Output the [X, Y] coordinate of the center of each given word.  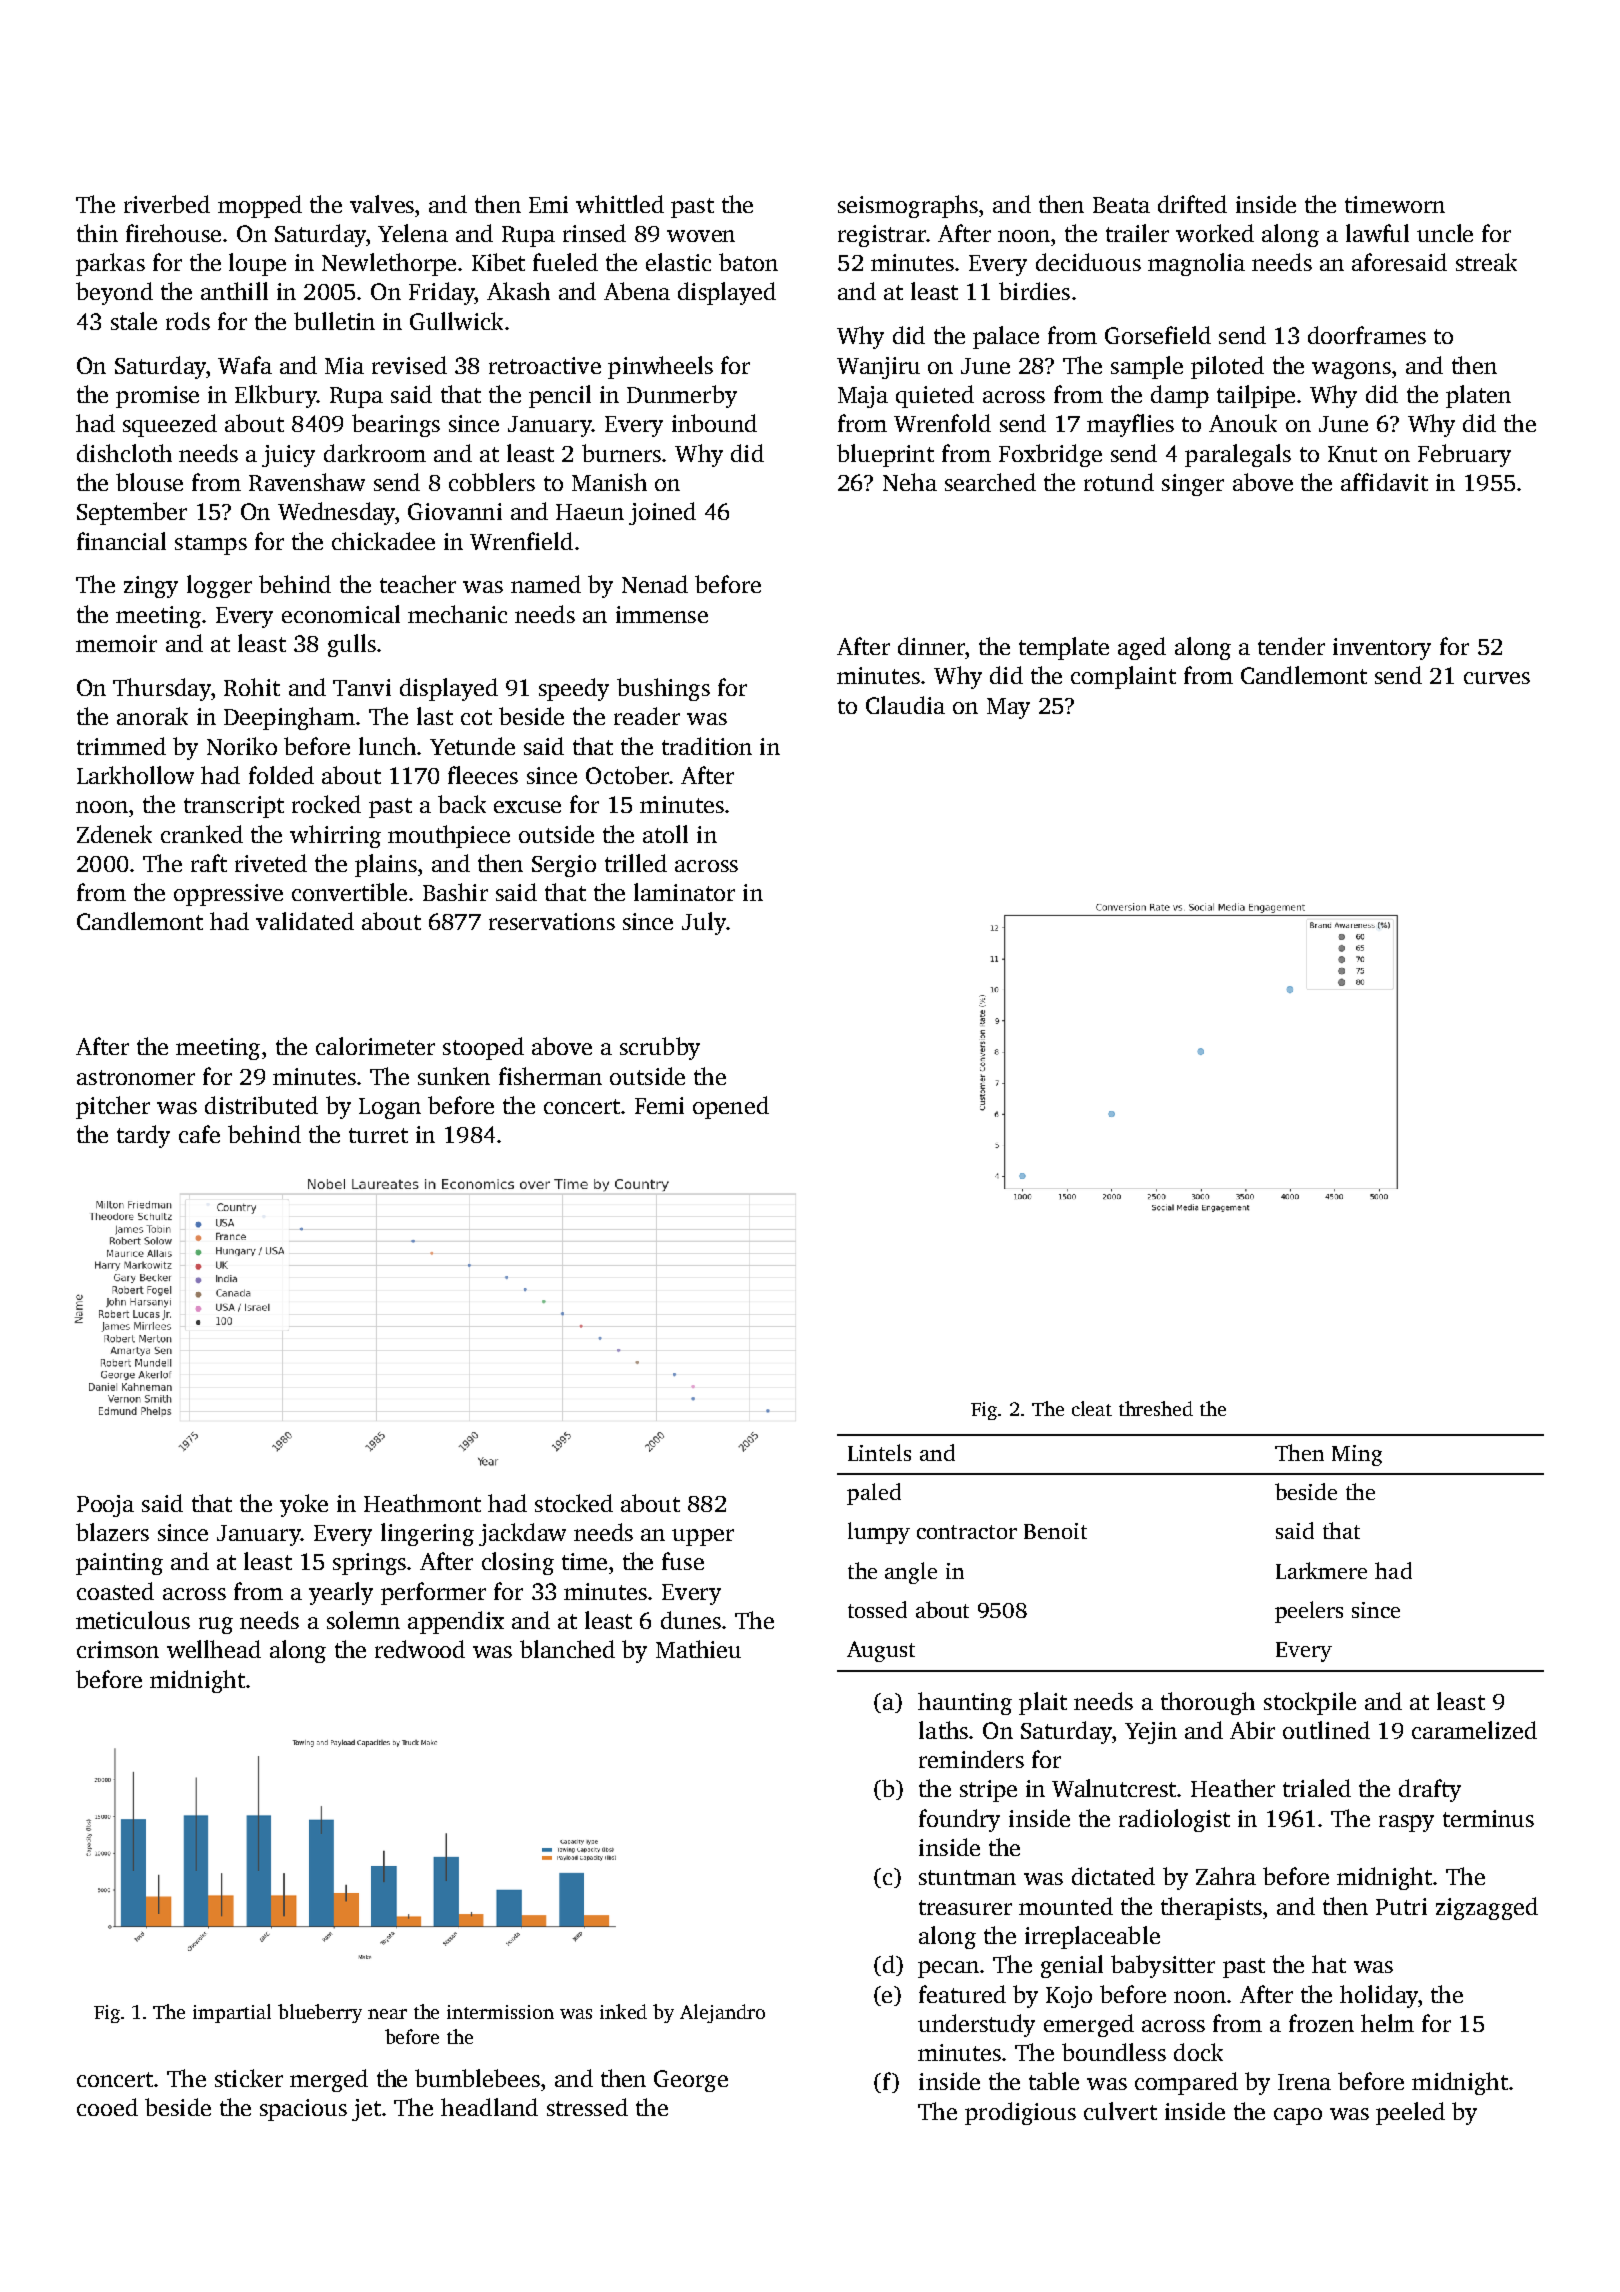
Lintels [879, 1452]
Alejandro [722, 2013]
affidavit [1384, 482]
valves [382, 204]
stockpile [1310, 1703]
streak [1486, 262]
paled [874, 1494]
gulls [352, 645]
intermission [500, 2012]
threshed [1156, 1408]
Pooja [105, 1506]
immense [662, 614]
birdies [1034, 291]
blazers [112, 1532]
